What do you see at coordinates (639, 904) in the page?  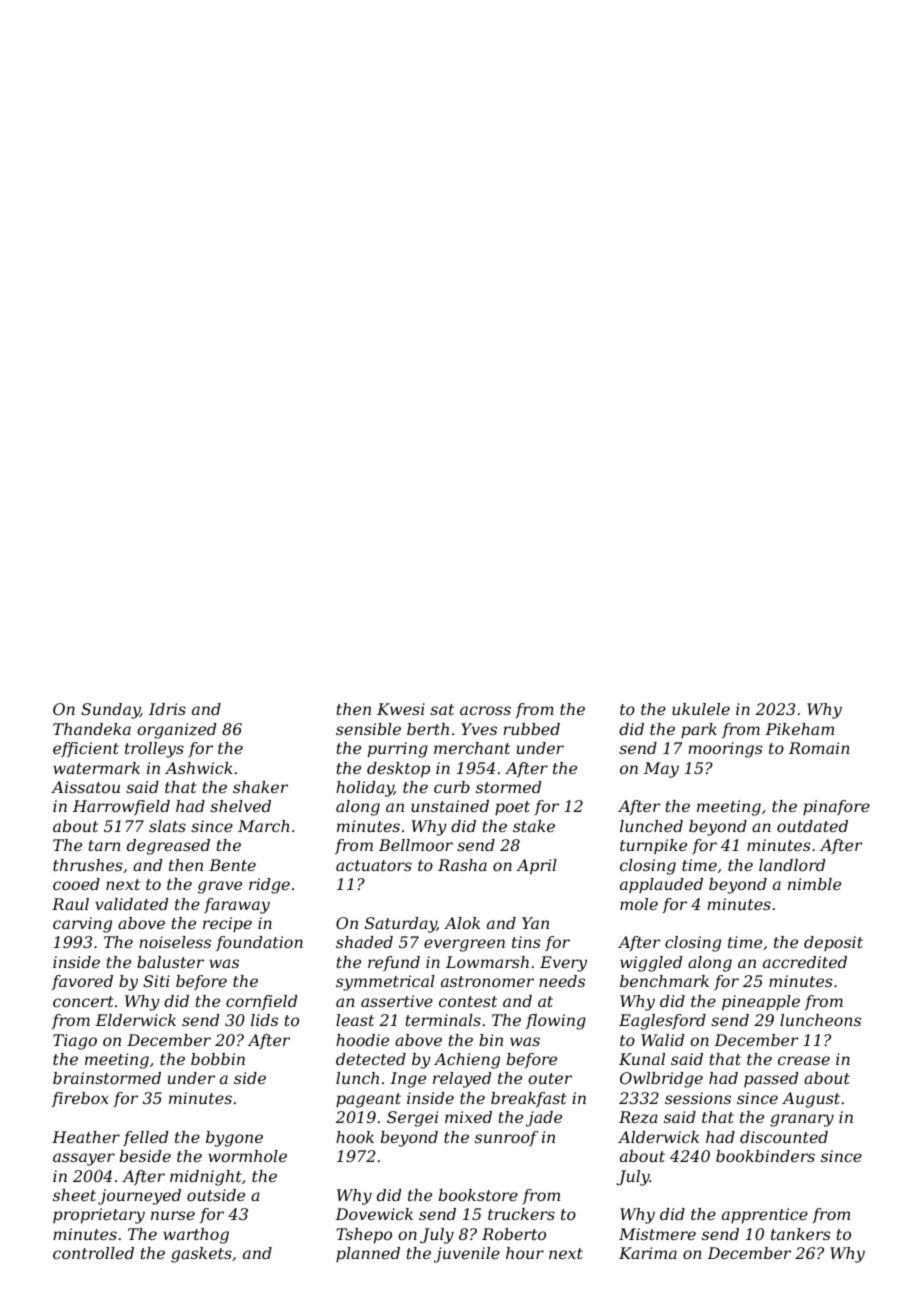 I see `mole` at bounding box center [639, 904].
